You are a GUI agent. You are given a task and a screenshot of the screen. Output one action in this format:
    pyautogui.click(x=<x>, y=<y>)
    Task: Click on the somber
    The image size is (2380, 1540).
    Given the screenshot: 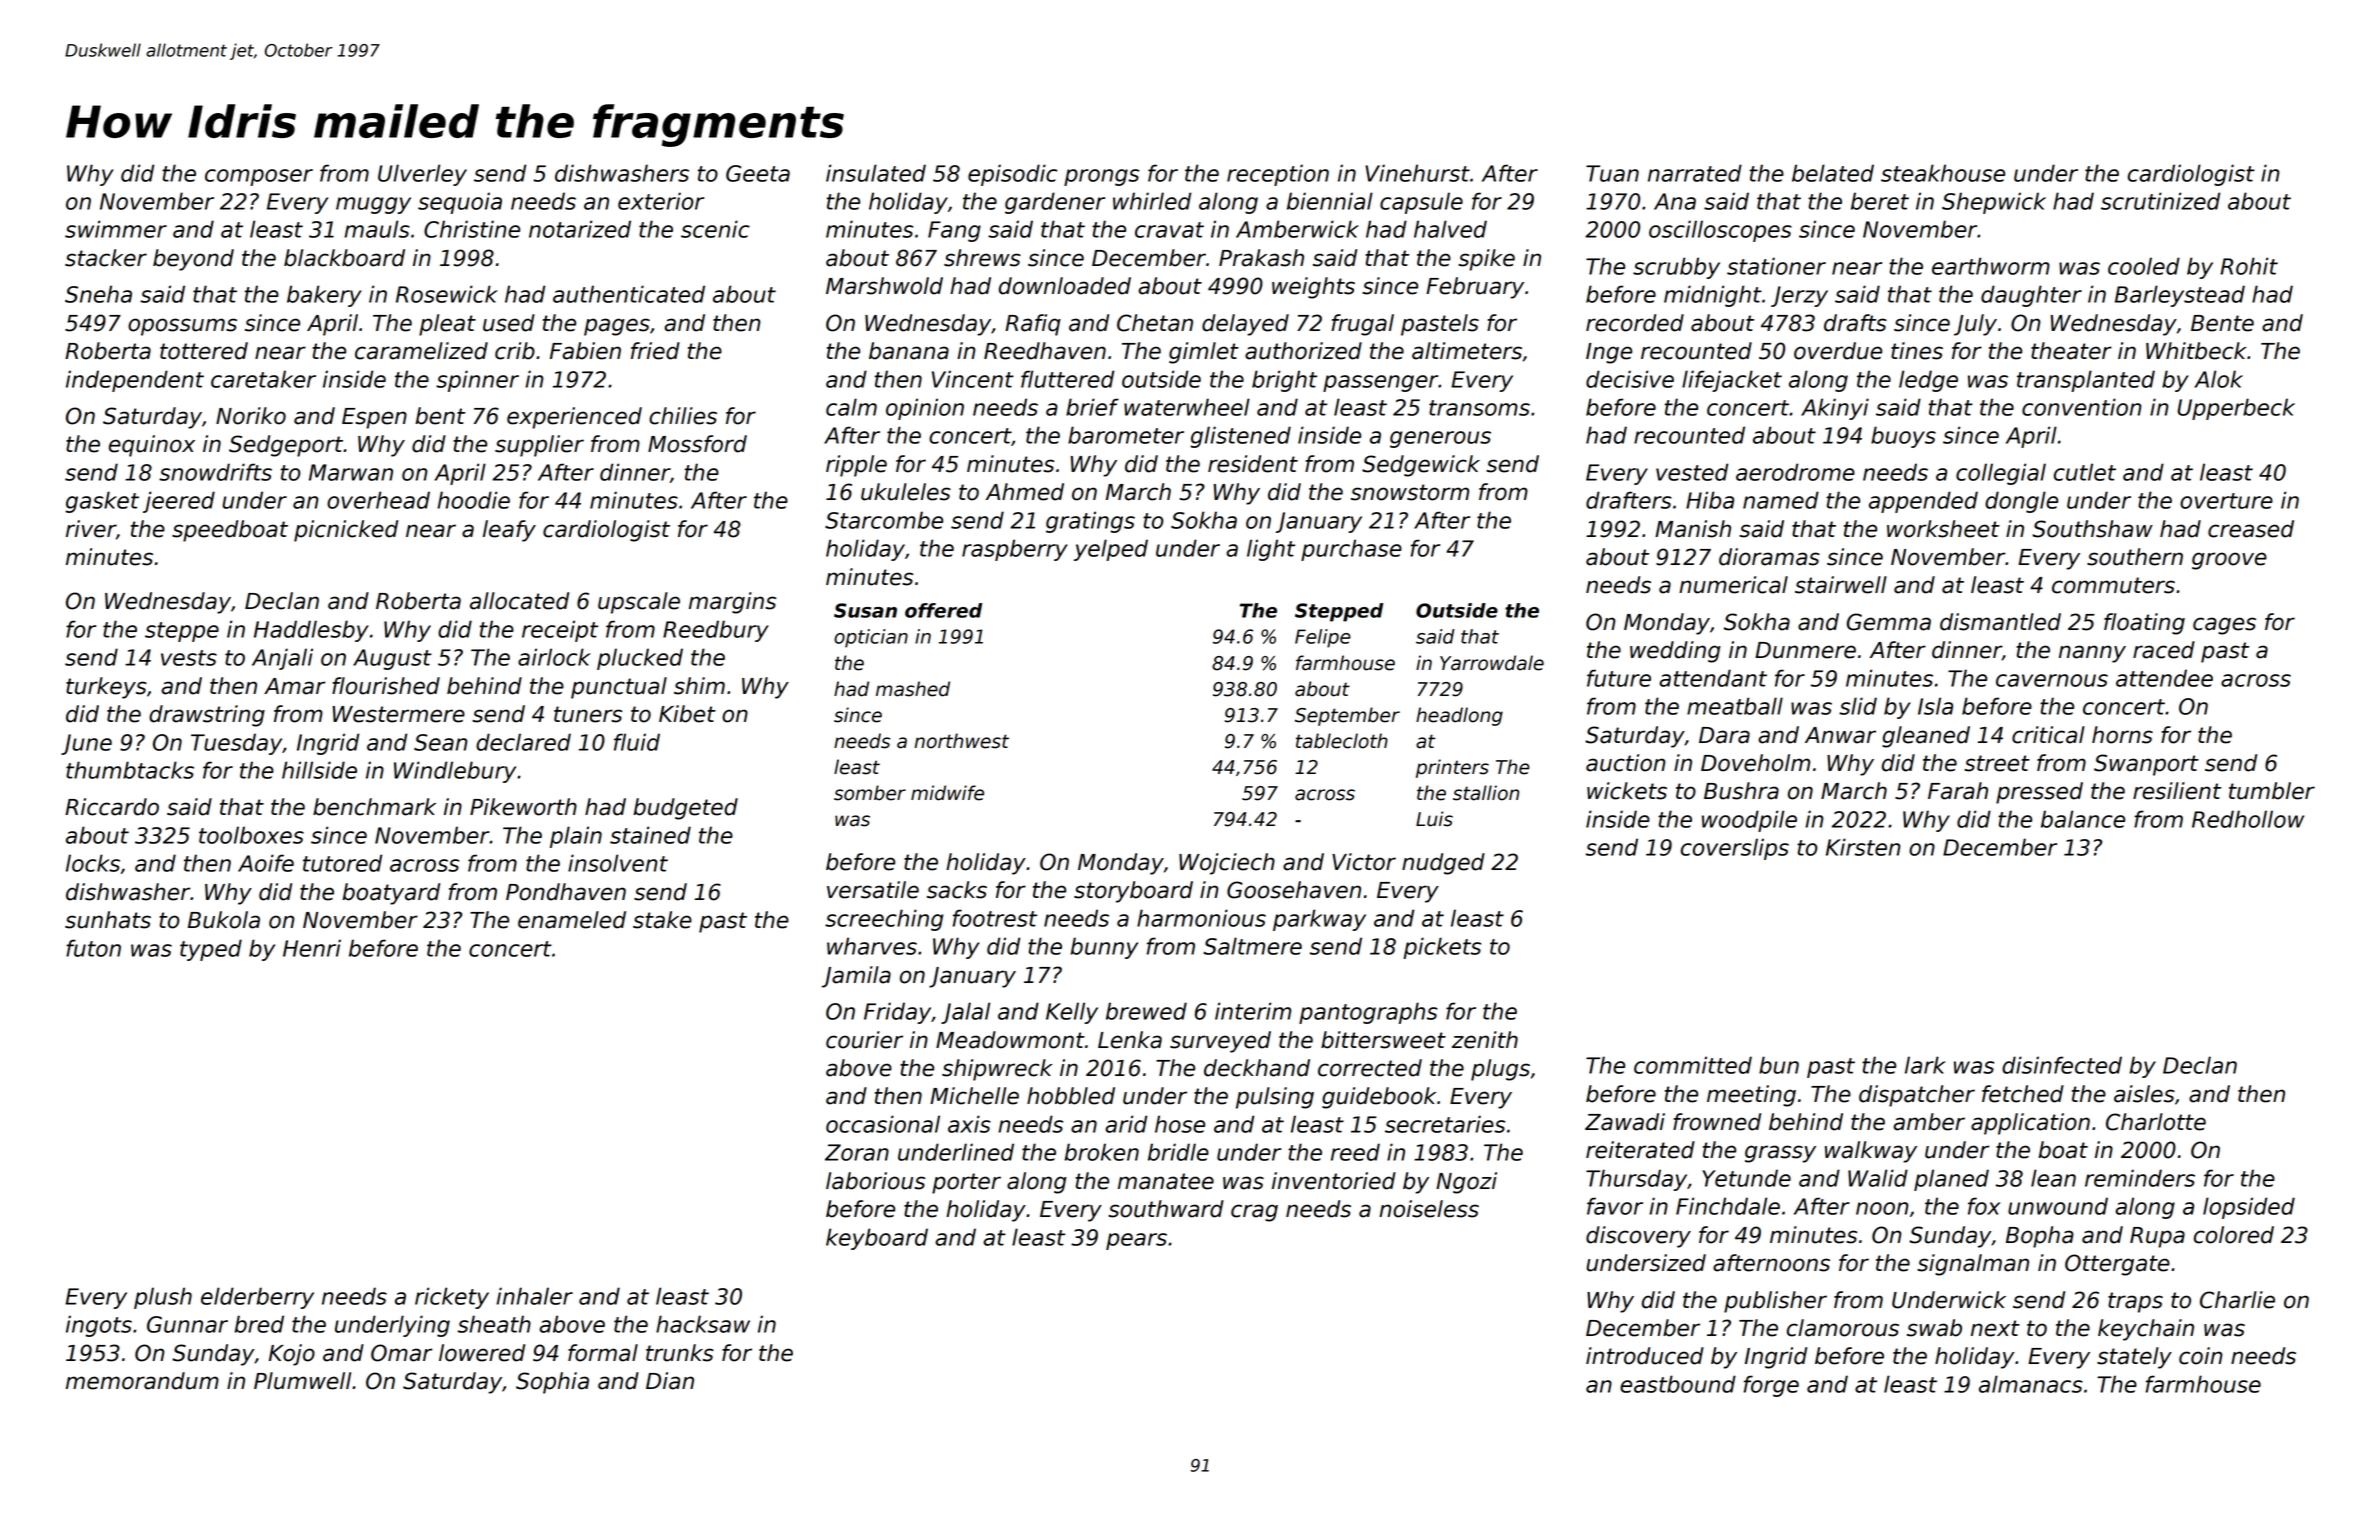 What is the action you would take?
    pyautogui.click(x=870, y=793)
